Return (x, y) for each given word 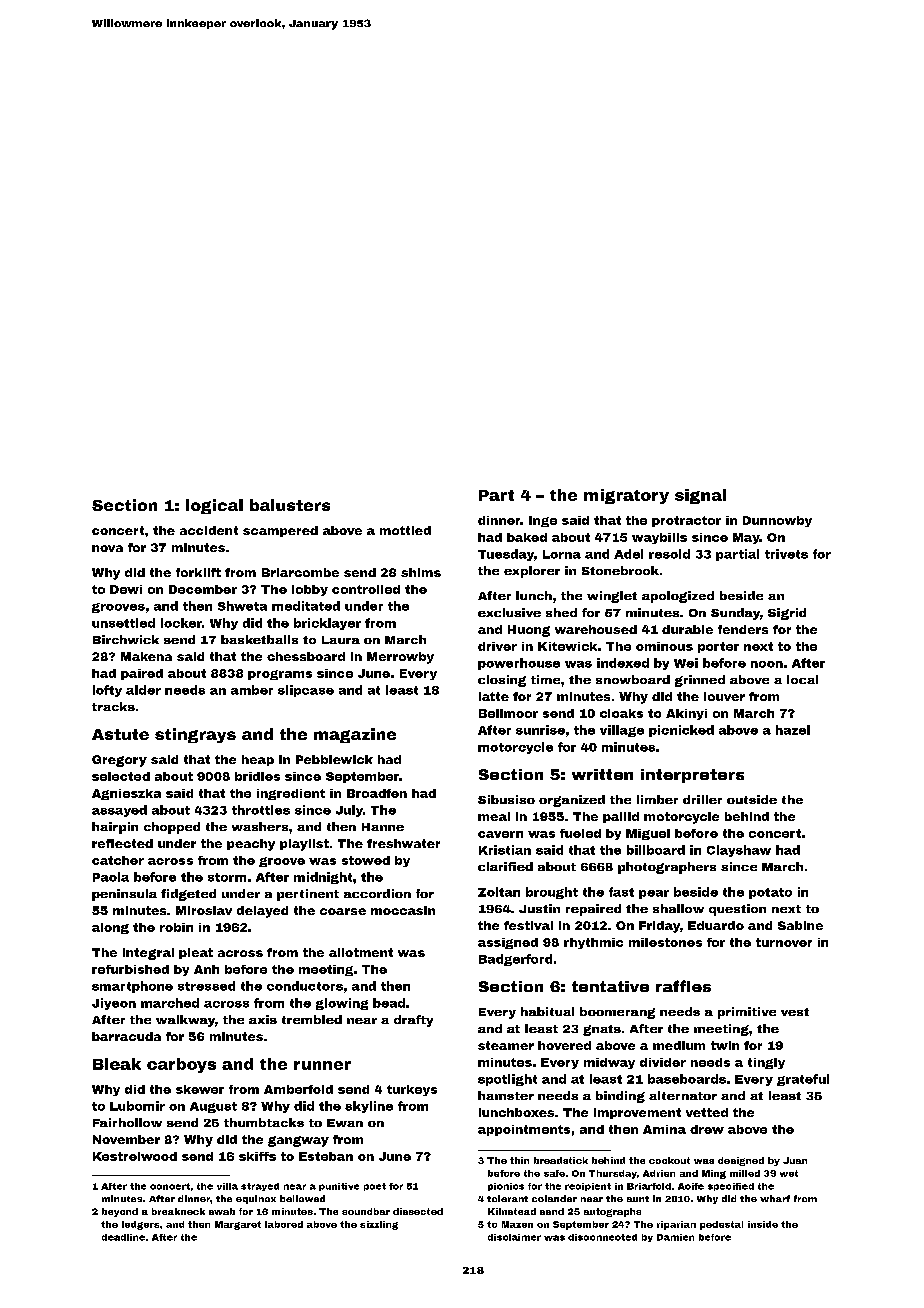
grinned (700, 681)
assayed (119, 811)
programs (280, 675)
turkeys (412, 1090)
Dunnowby (777, 521)
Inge (543, 521)
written (602, 774)
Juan (795, 1160)
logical (214, 506)
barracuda (126, 1036)
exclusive (509, 612)
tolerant (507, 1198)
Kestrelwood (135, 1156)
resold (669, 554)
